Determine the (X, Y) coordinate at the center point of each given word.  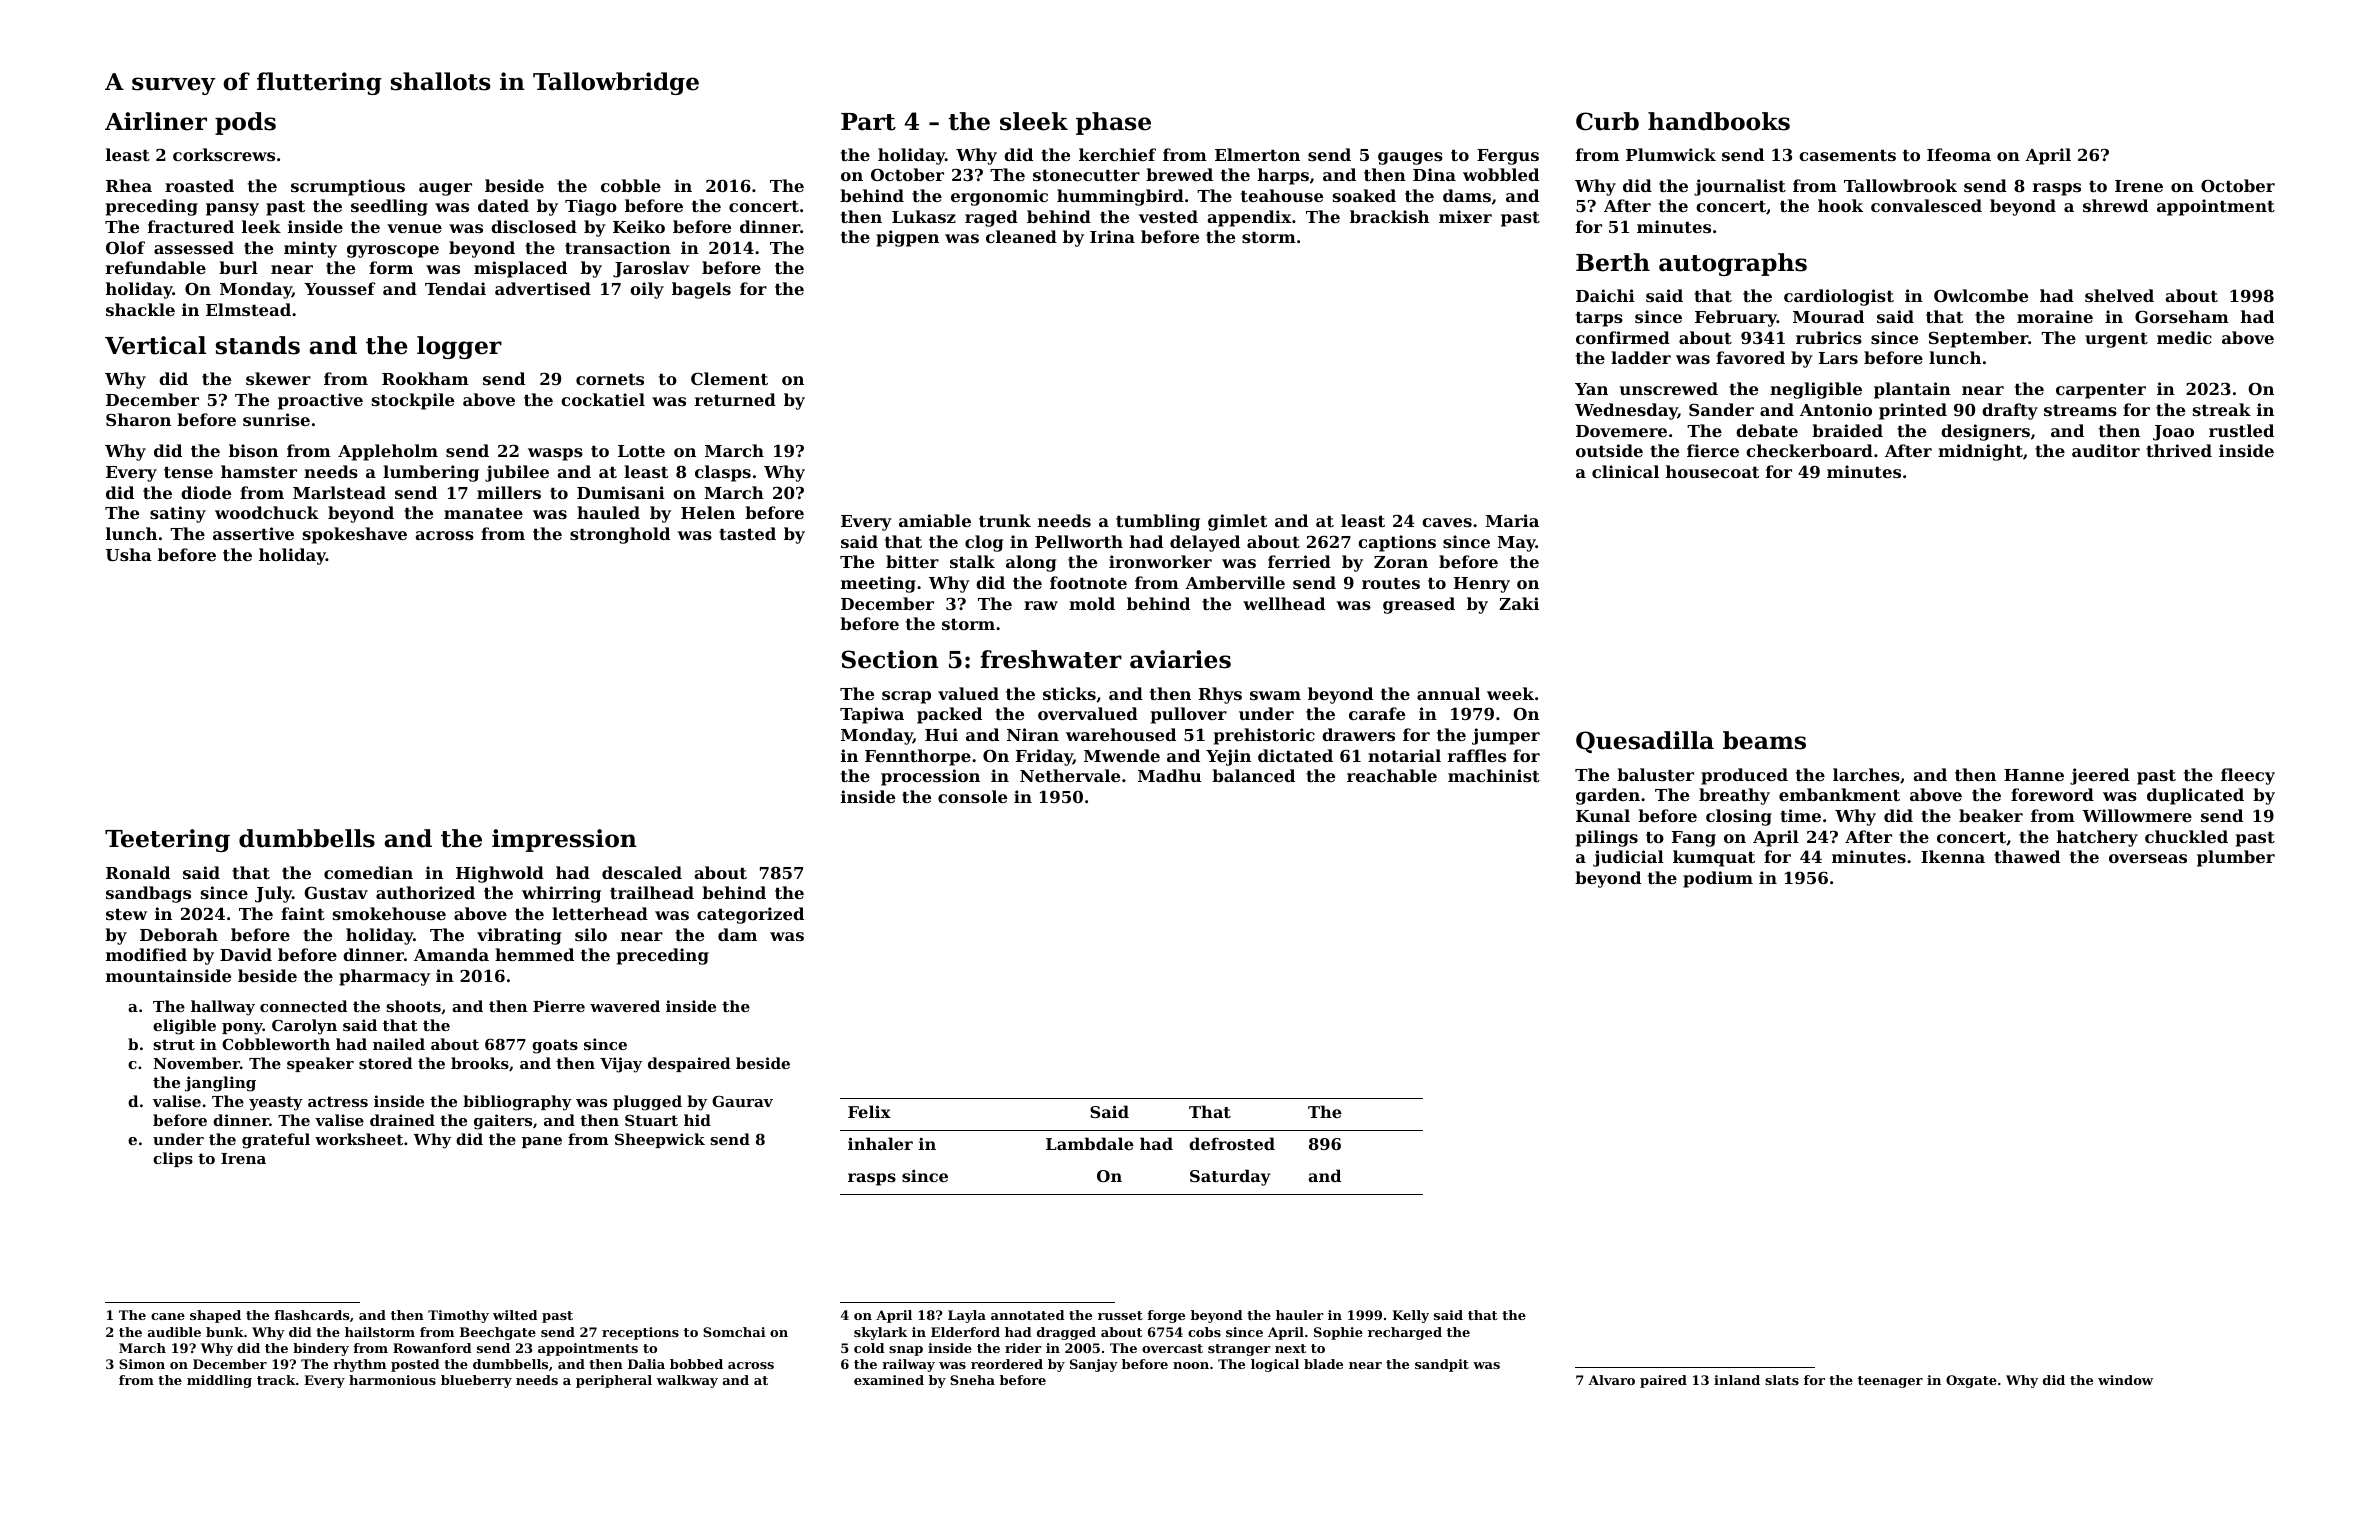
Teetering (167, 840)
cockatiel (603, 399)
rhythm (359, 1365)
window (2125, 1380)
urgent (2116, 340)
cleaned (1021, 236)
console (972, 796)
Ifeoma (1959, 154)
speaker (320, 1064)
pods (245, 123)
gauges (1410, 158)
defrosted (1232, 1143)
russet (1120, 1315)
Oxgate (1971, 1381)
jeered (2099, 776)
